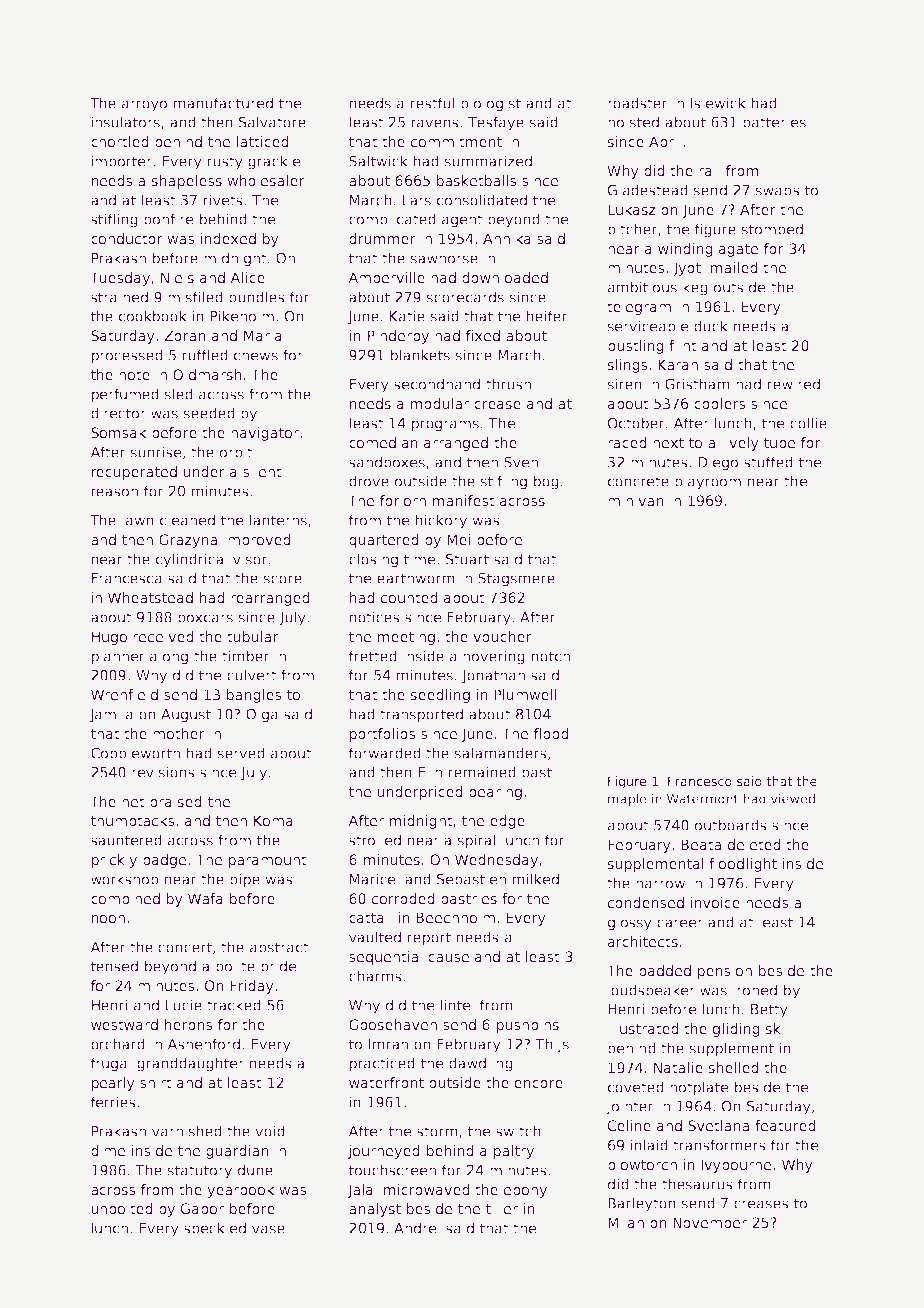 The width and height of the screenshot is (924, 1308). I want to click on swabs, so click(777, 190).
